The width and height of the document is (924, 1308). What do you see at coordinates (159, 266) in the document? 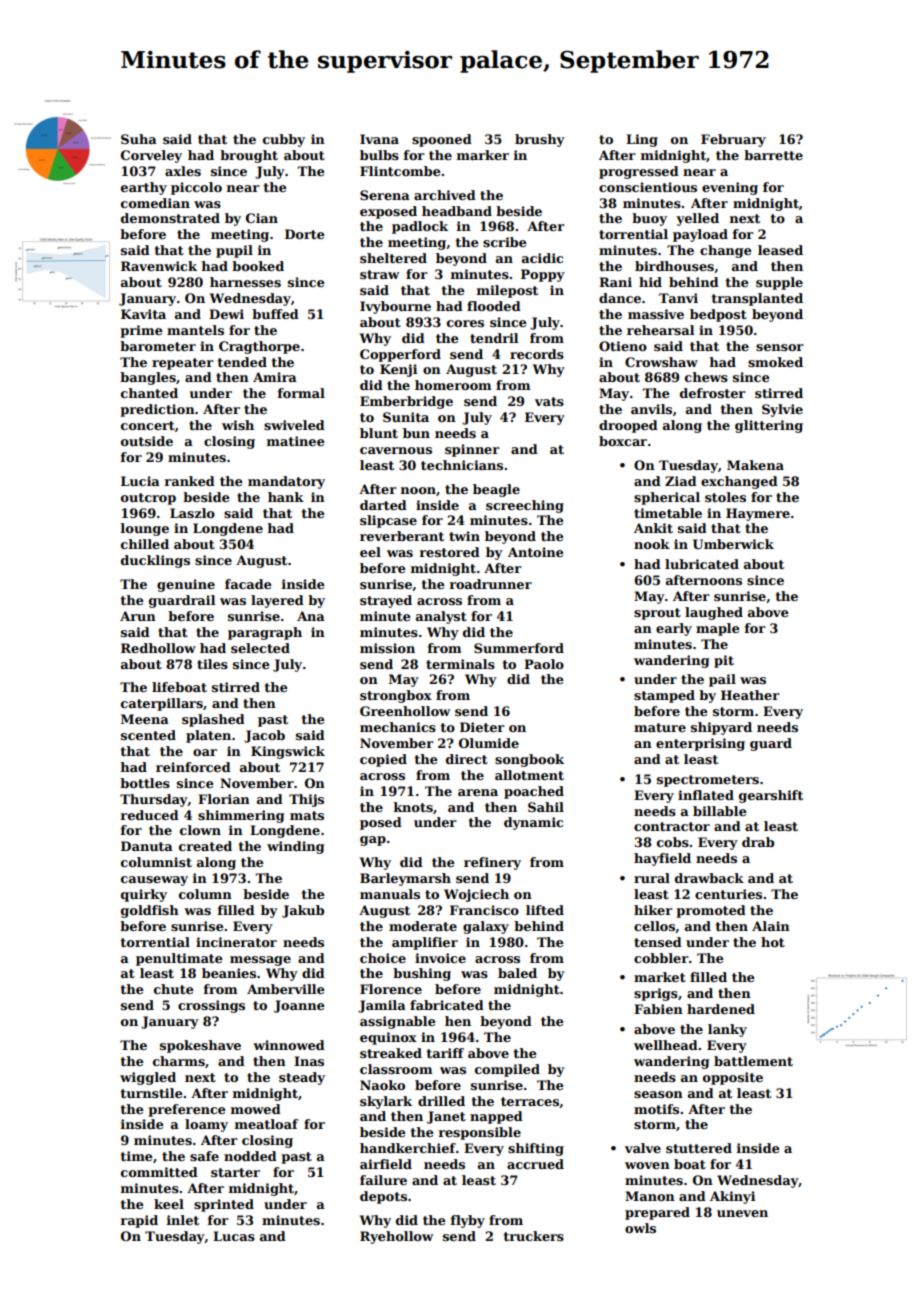
I see `Ravenwick` at bounding box center [159, 266].
